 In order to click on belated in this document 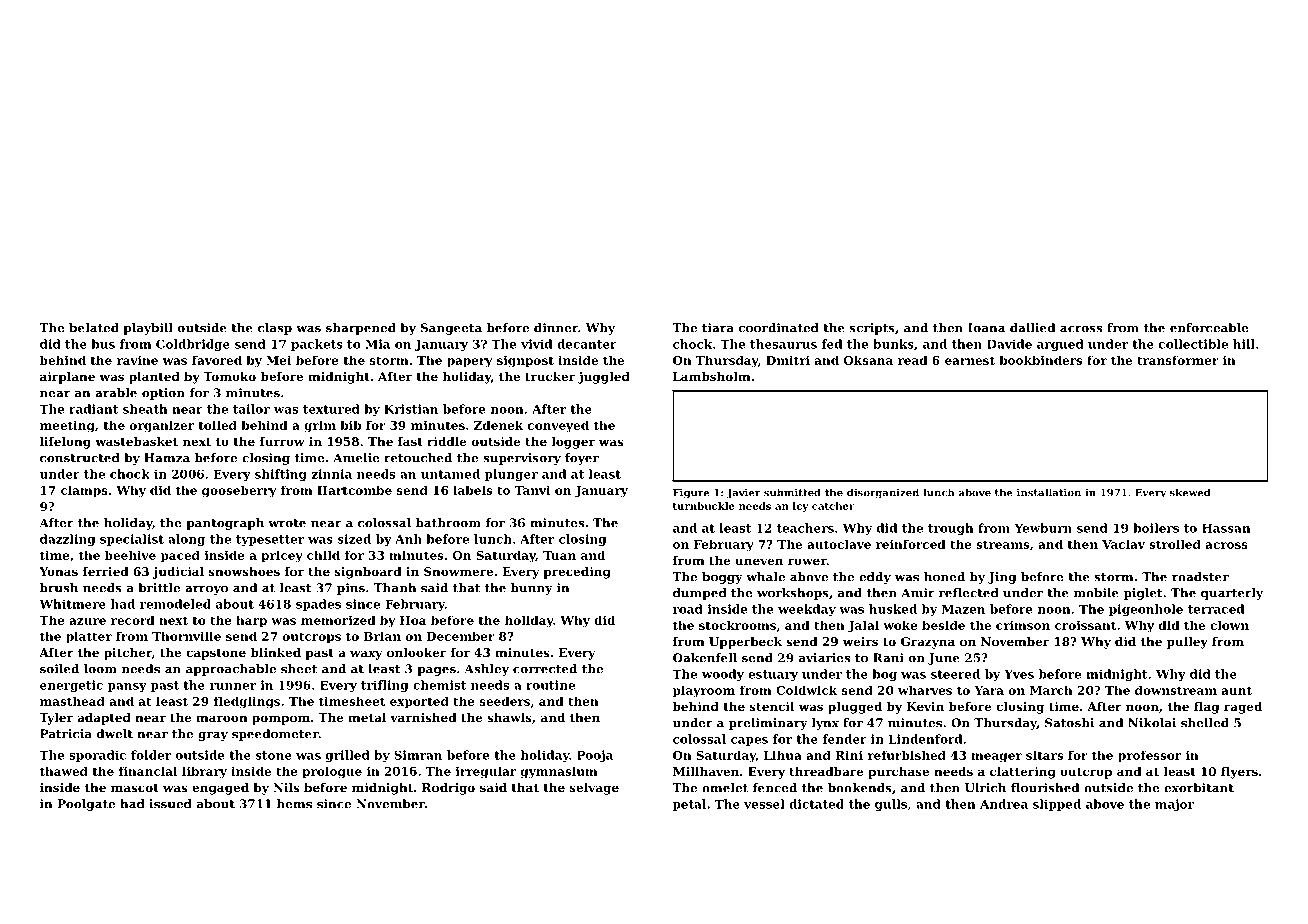, I will do `click(94, 328)`.
